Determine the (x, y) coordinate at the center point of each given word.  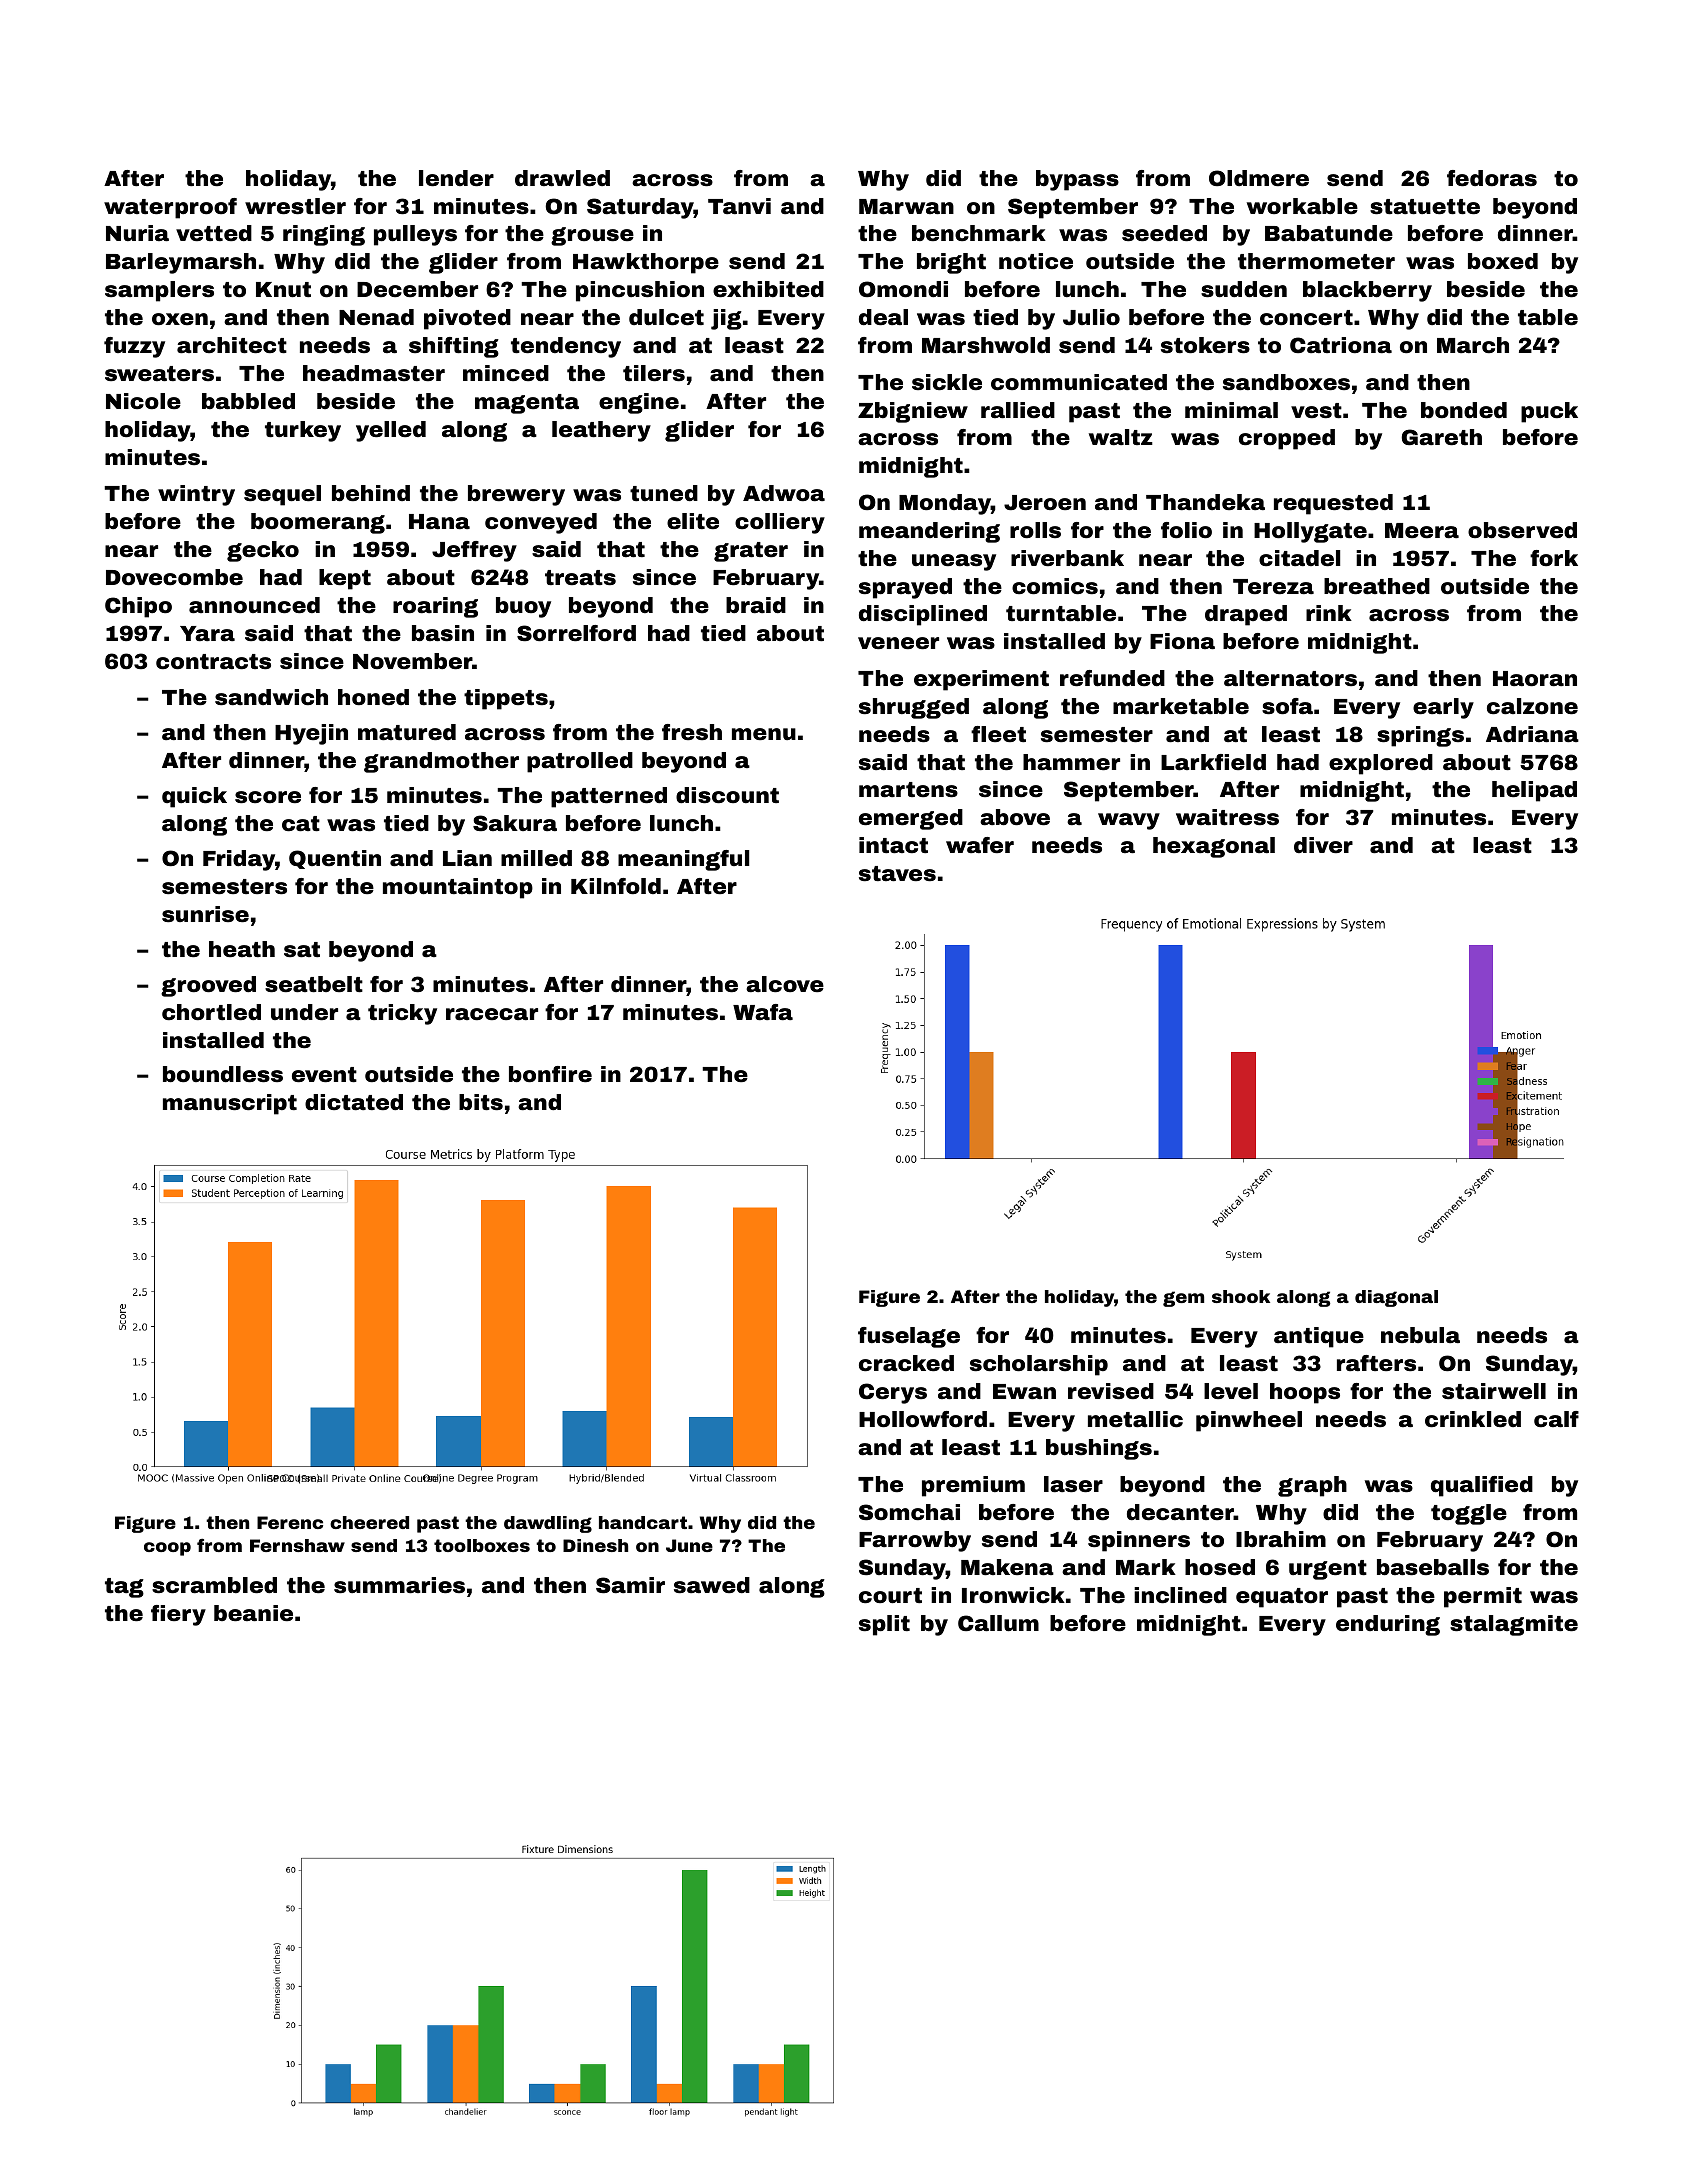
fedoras (1492, 178)
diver (1323, 845)
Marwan (906, 207)
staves (897, 873)
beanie (253, 1613)
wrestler (295, 206)
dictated (354, 1102)
